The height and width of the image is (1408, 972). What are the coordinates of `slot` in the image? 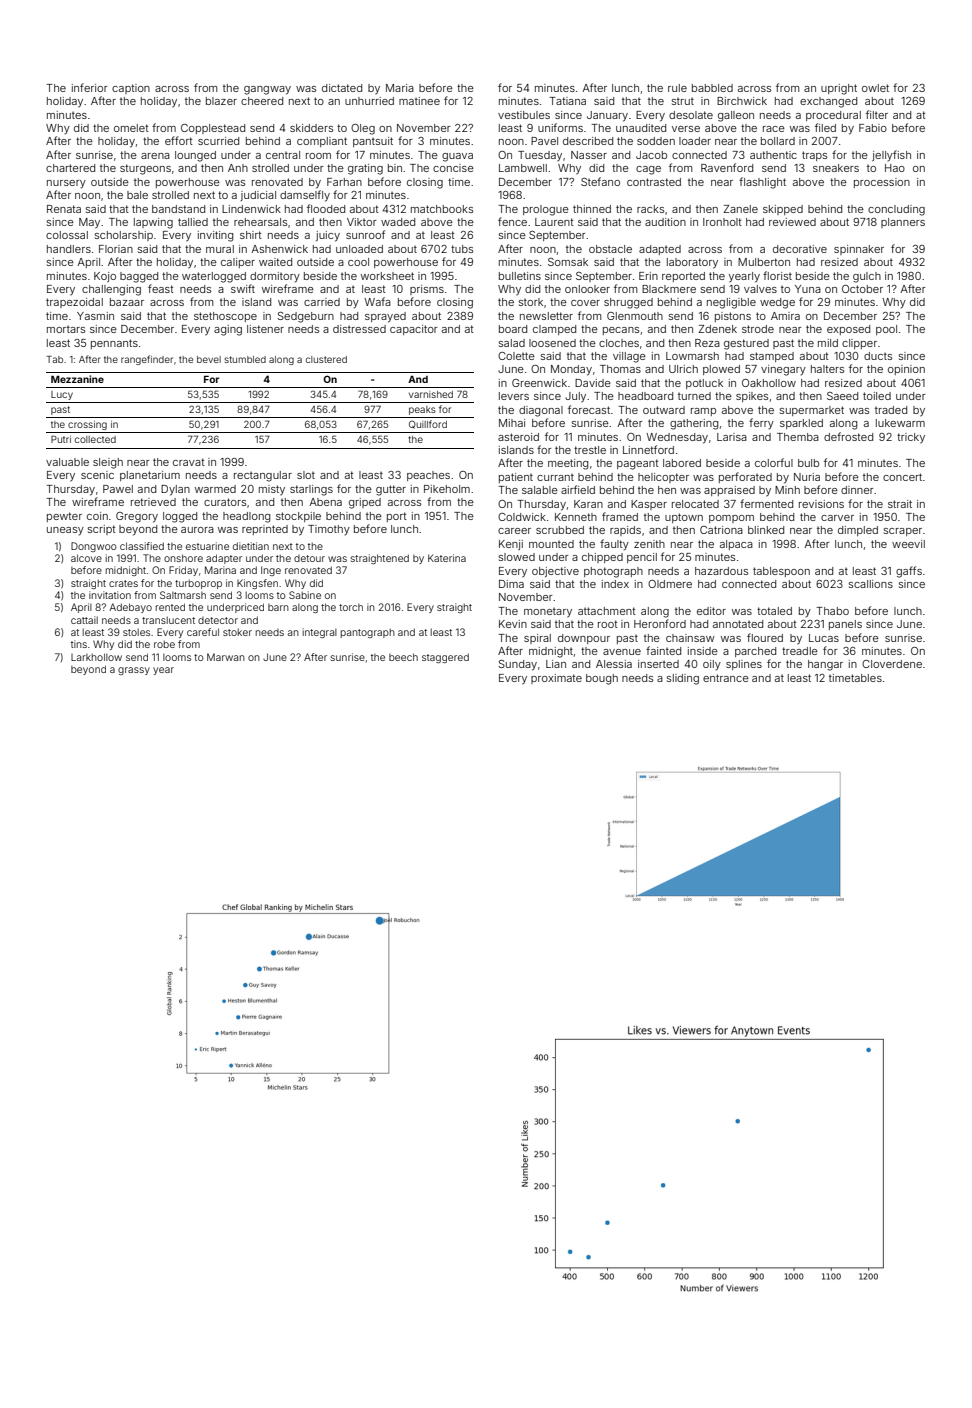 It's located at (306, 475).
